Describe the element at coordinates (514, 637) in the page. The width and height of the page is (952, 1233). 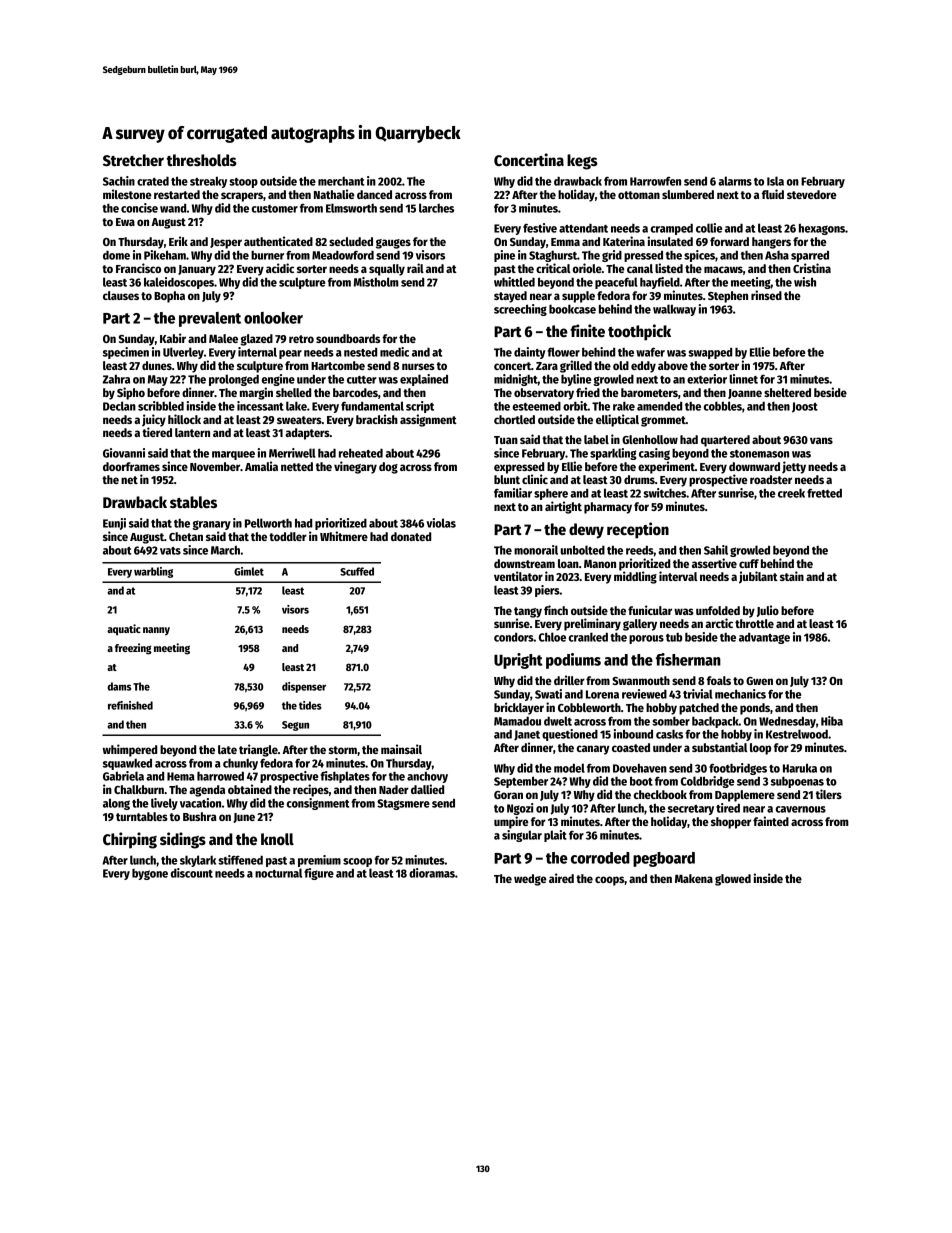
I see `condors` at that location.
